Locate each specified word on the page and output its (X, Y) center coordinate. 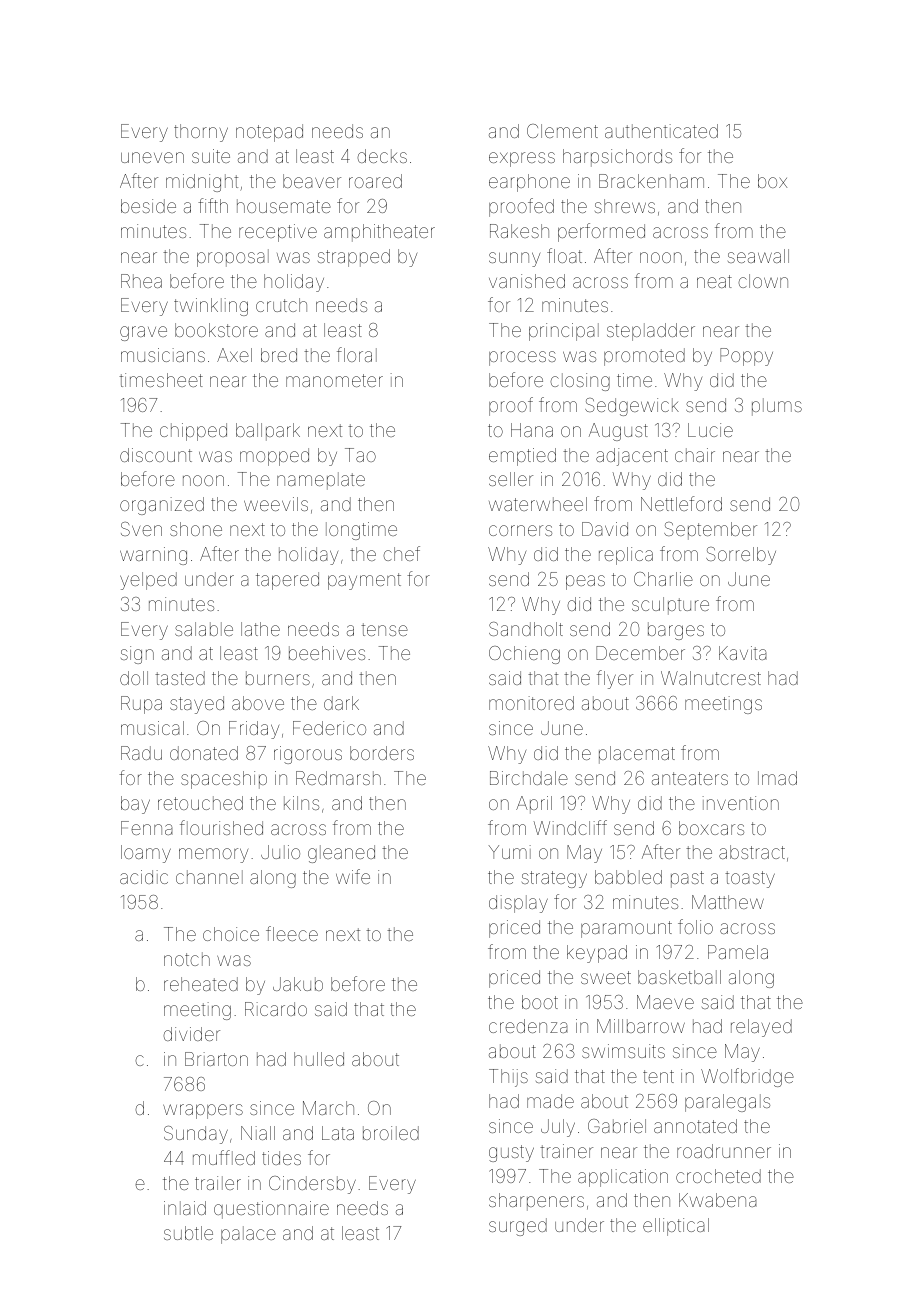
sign (137, 655)
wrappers (203, 1111)
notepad (269, 133)
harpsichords (617, 158)
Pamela (738, 952)
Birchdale (529, 778)
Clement (562, 131)
